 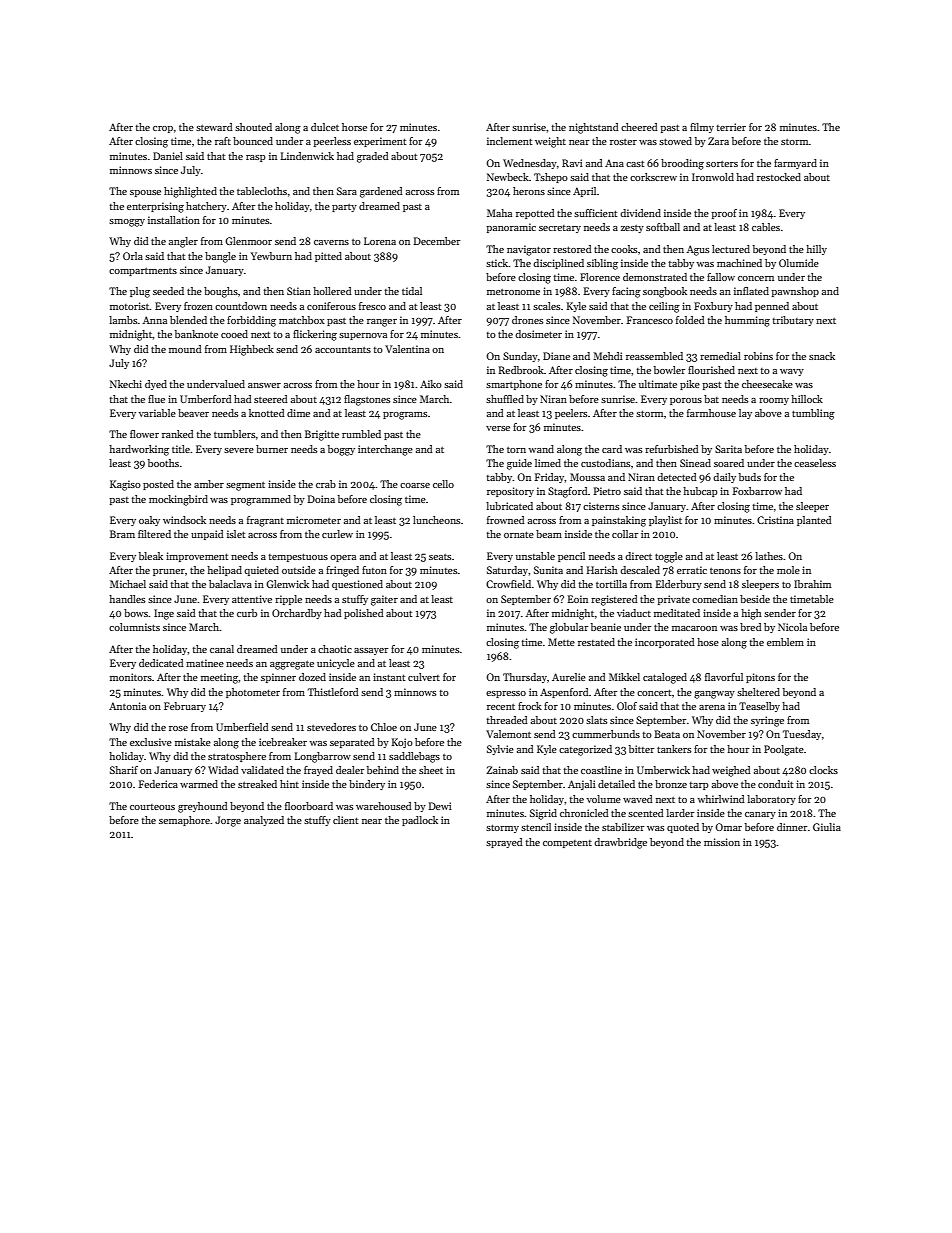 What do you see at coordinates (251, 321) in the document?
I see `forbidding` at bounding box center [251, 321].
